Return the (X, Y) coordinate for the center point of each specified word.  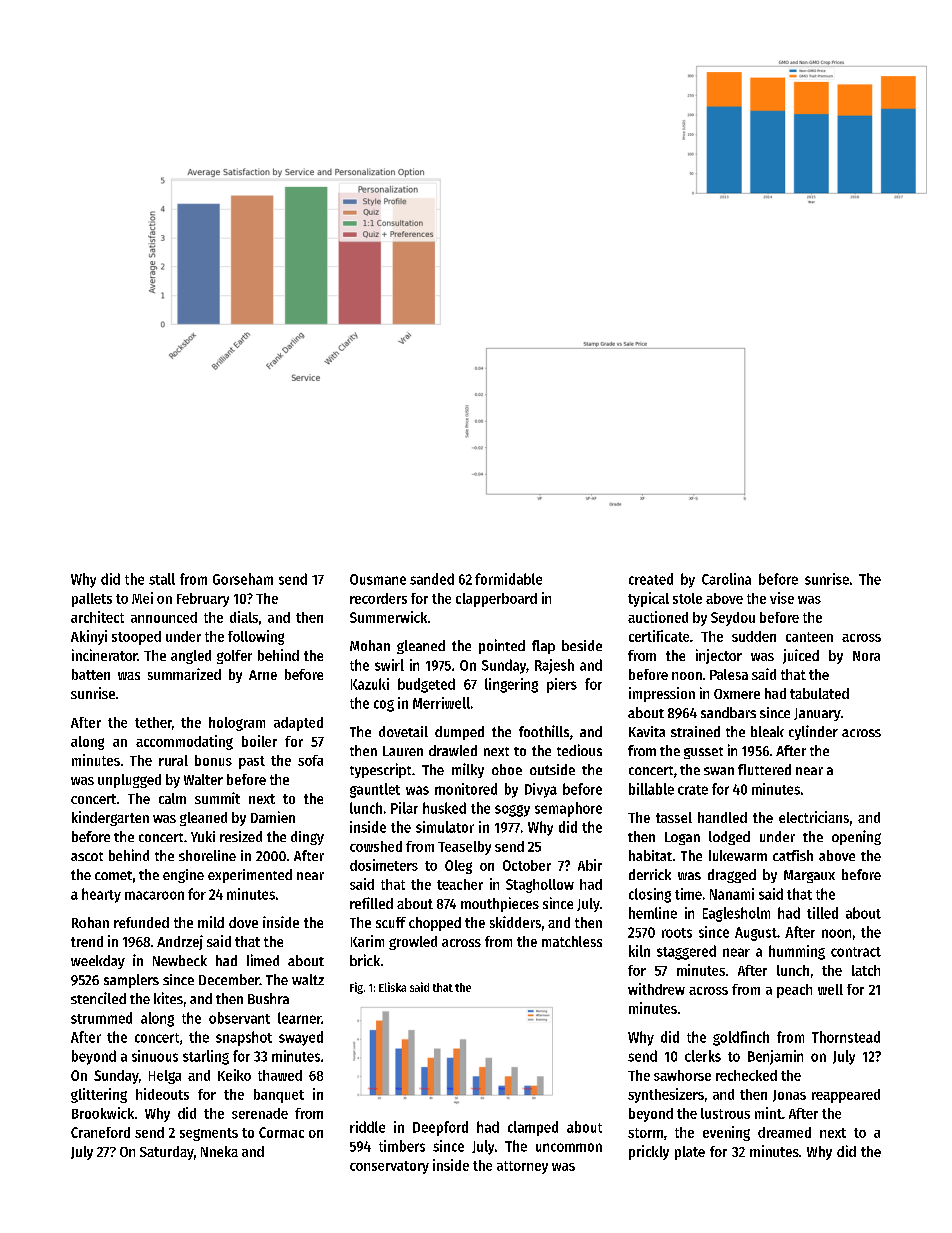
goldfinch (741, 1038)
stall (162, 579)
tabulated (819, 693)
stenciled (98, 998)
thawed (280, 1075)
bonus (213, 760)
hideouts (162, 1094)
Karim (367, 941)
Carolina (726, 579)
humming (797, 952)
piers (562, 685)
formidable (508, 579)
